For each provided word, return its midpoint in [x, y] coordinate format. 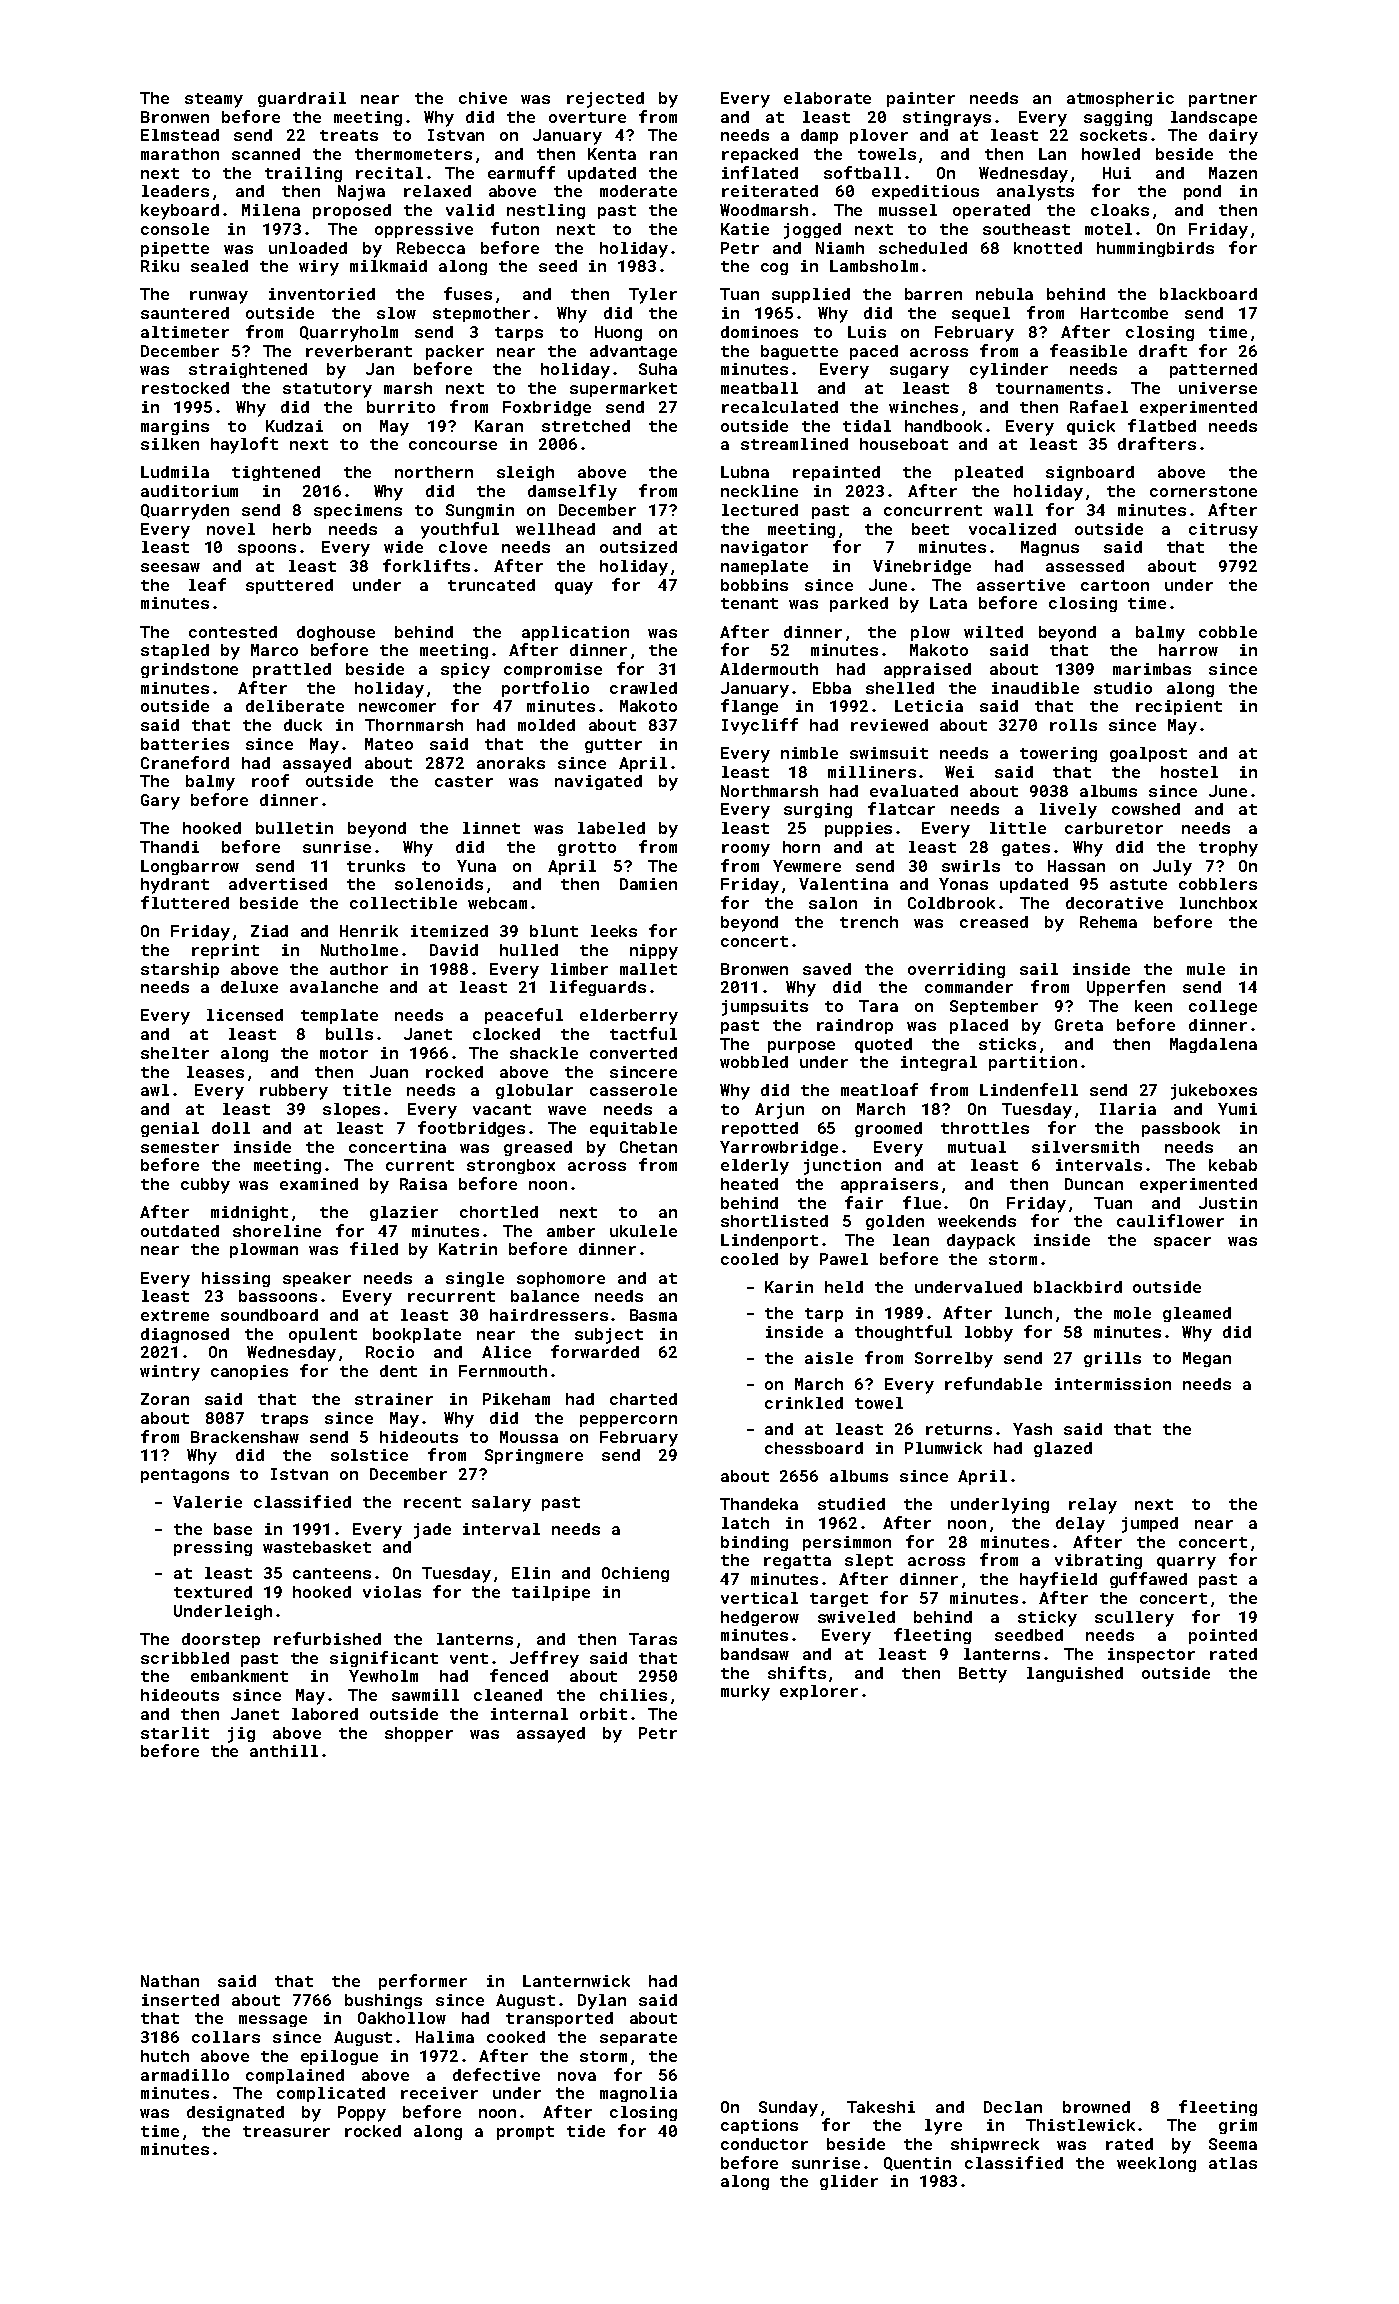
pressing [213, 1548]
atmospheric [1120, 99]
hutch [165, 2056]
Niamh [840, 248]
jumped [1150, 1525]
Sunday [788, 2109]
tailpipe [551, 1593]
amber [571, 1231]
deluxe [249, 987]
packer [455, 352]
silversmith [1085, 1147]
